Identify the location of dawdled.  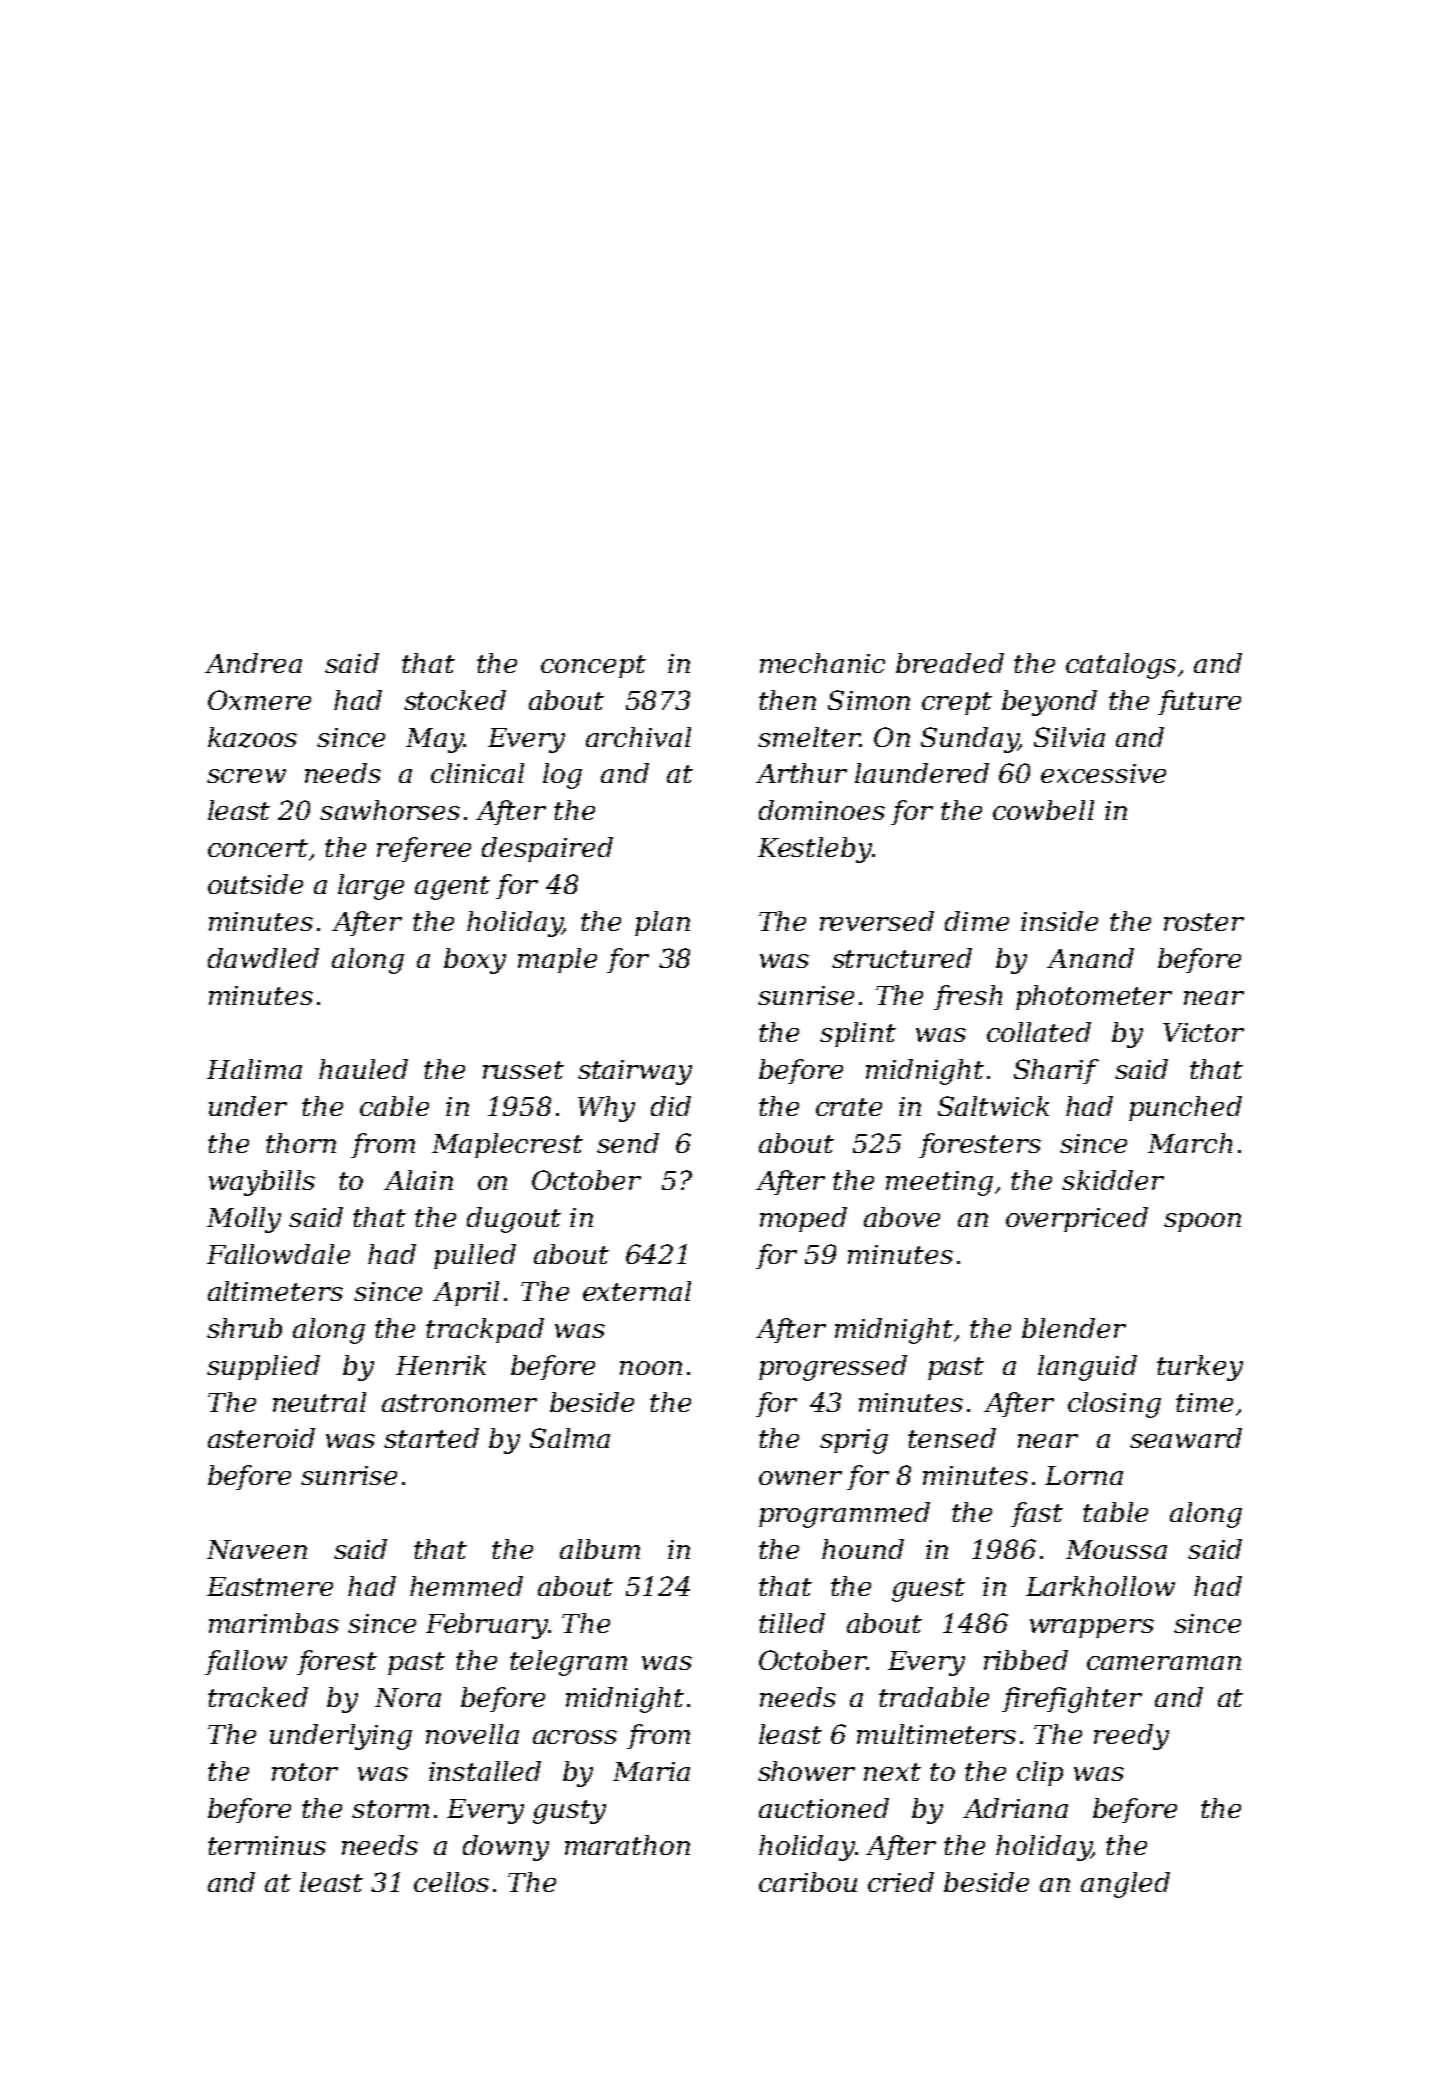
(263, 958).
